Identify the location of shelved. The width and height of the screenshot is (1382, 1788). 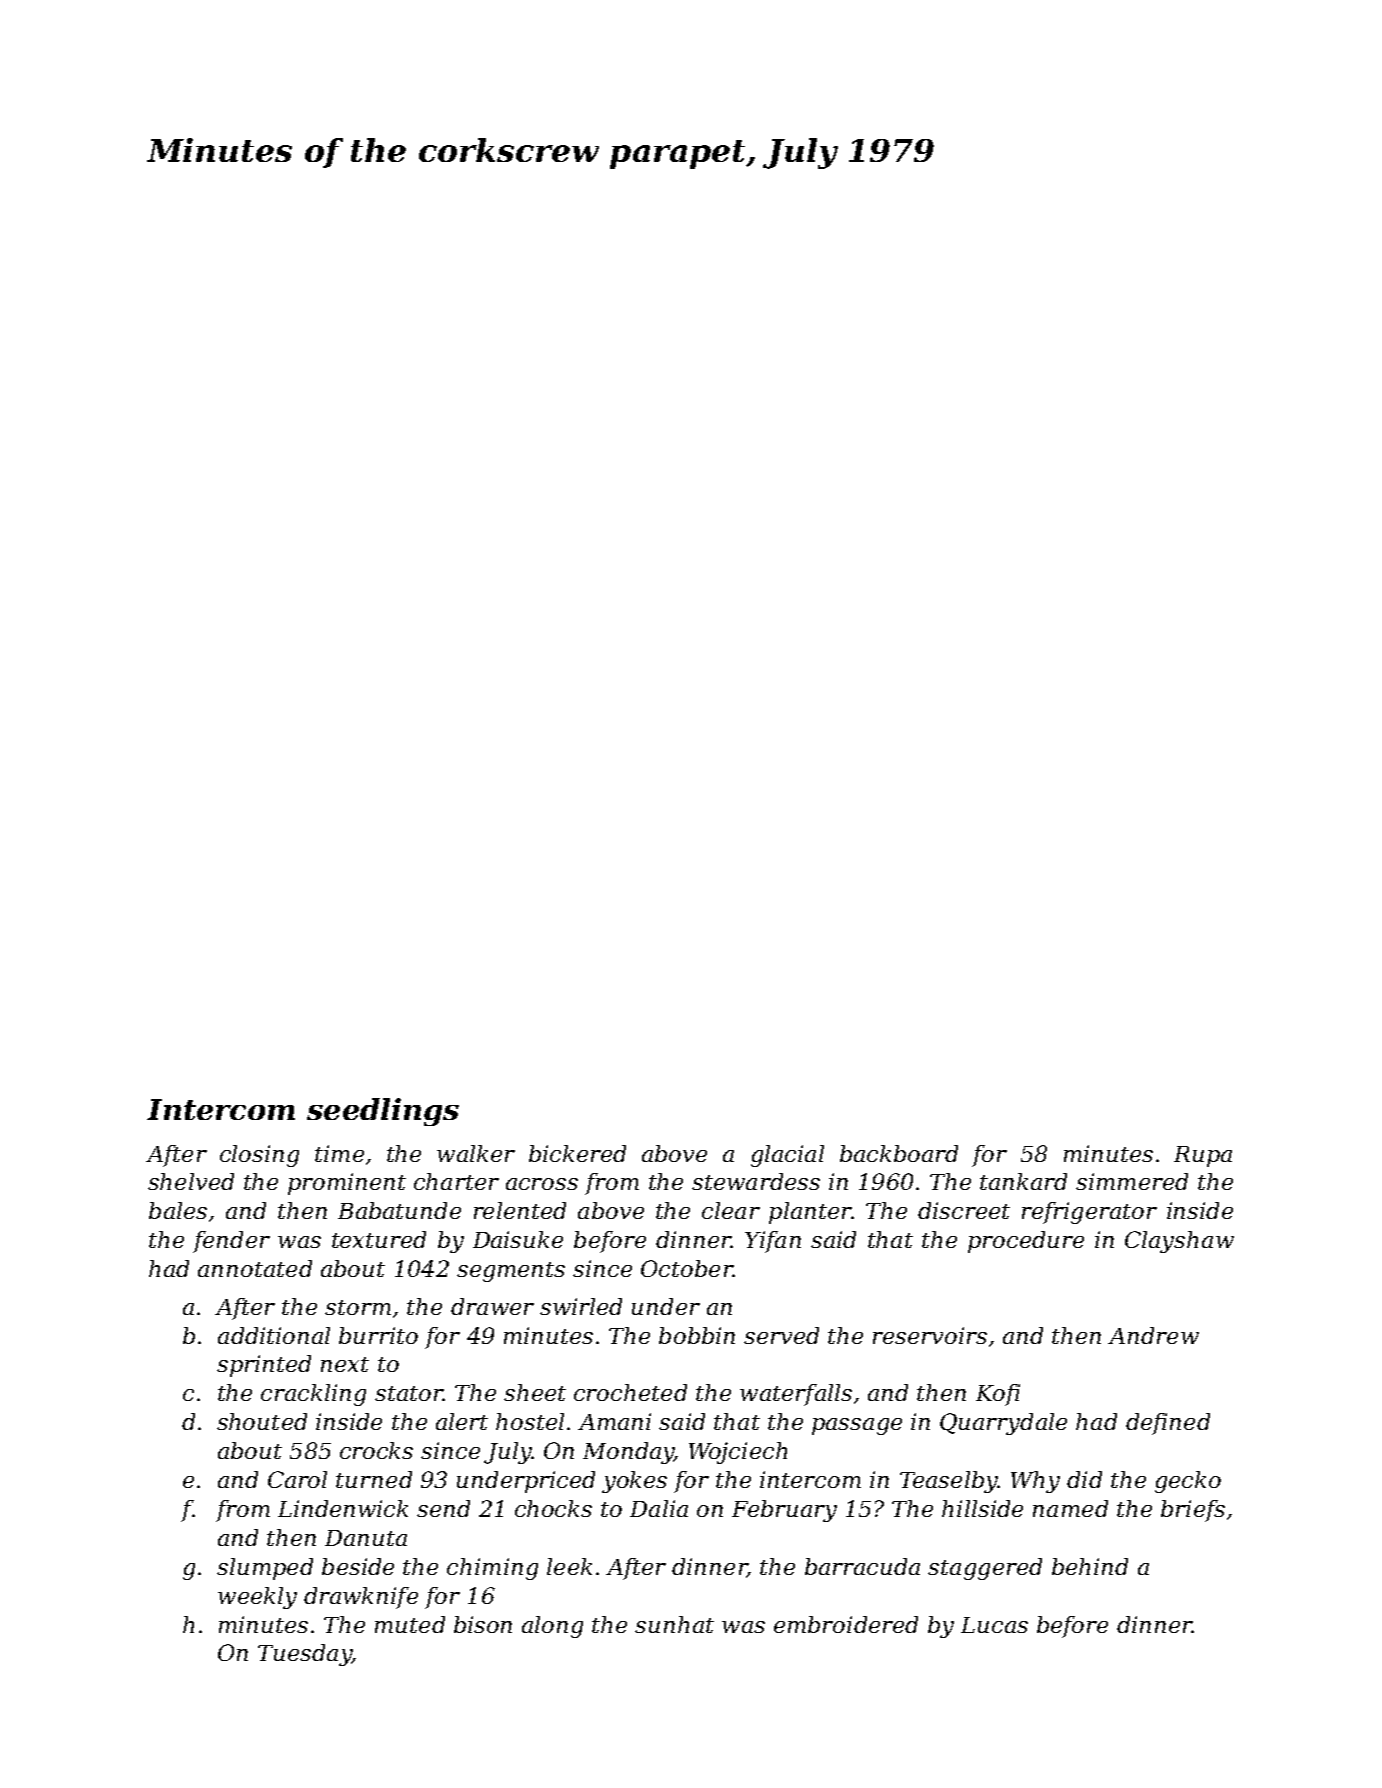
(191, 1181).
